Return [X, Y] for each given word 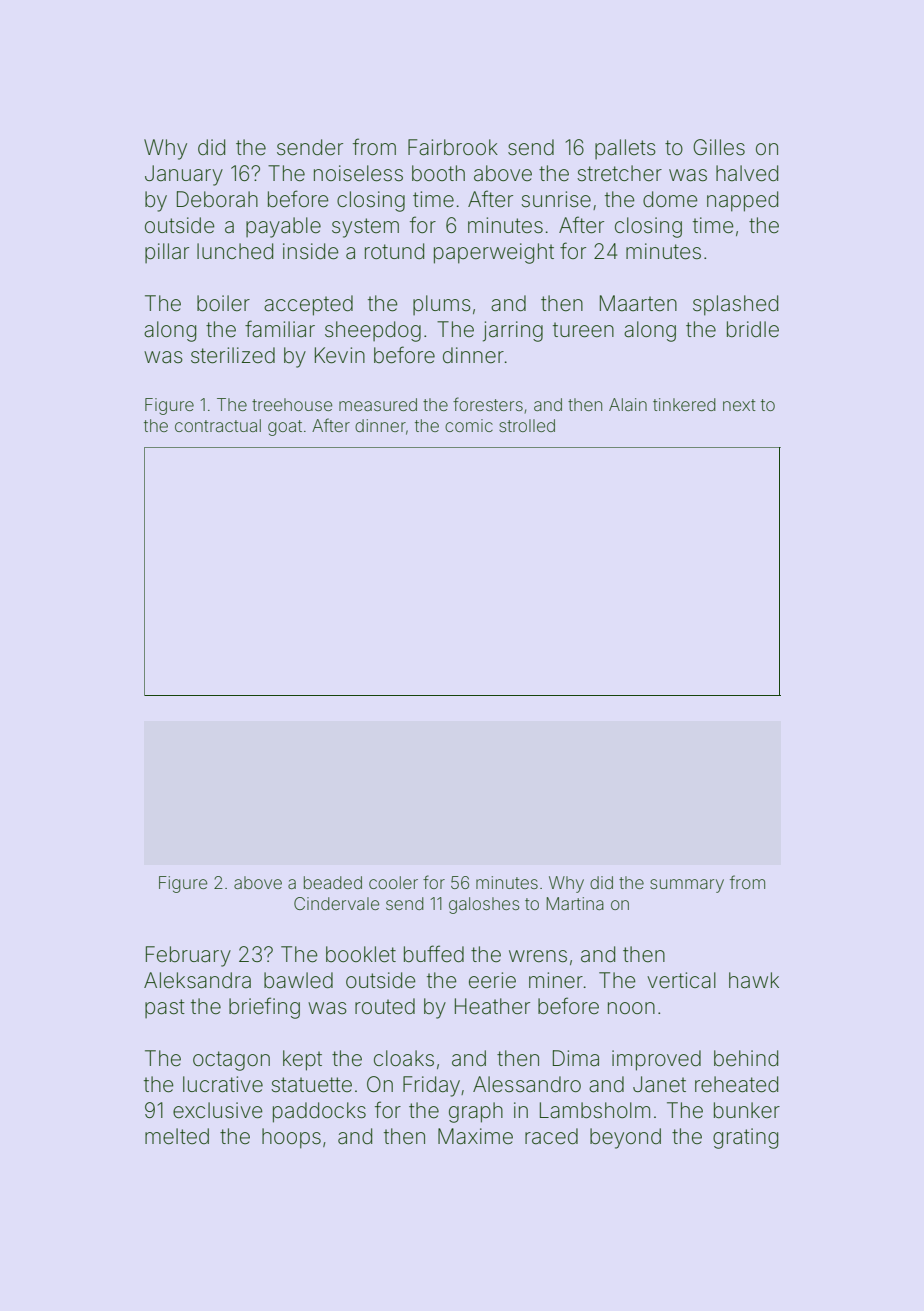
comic [469, 425]
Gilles [719, 147]
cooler [393, 882]
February [188, 956]
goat [285, 428]
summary [687, 886]
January [184, 175]
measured [378, 404]
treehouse [292, 404]
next [739, 405]
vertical [681, 980]
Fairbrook [453, 147]
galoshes [484, 905]
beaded [333, 882]
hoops [291, 1138]
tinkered [684, 404]
